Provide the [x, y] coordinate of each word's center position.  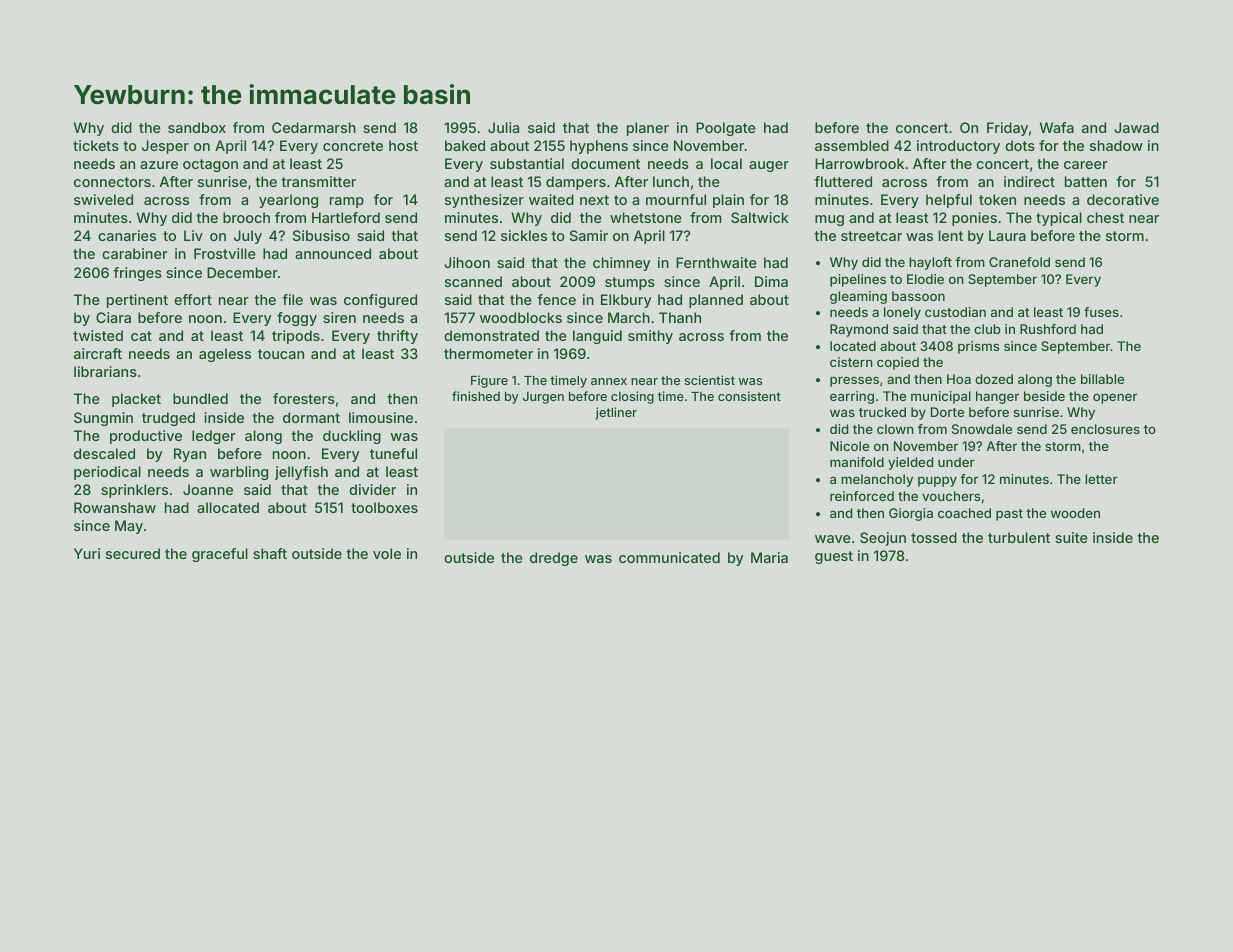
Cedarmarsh [314, 127]
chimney [622, 264]
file [292, 299]
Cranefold [1019, 262]
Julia [503, 127]
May [129, 527]
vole [387, 553]
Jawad [1136, 127]
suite [1071, 537]
